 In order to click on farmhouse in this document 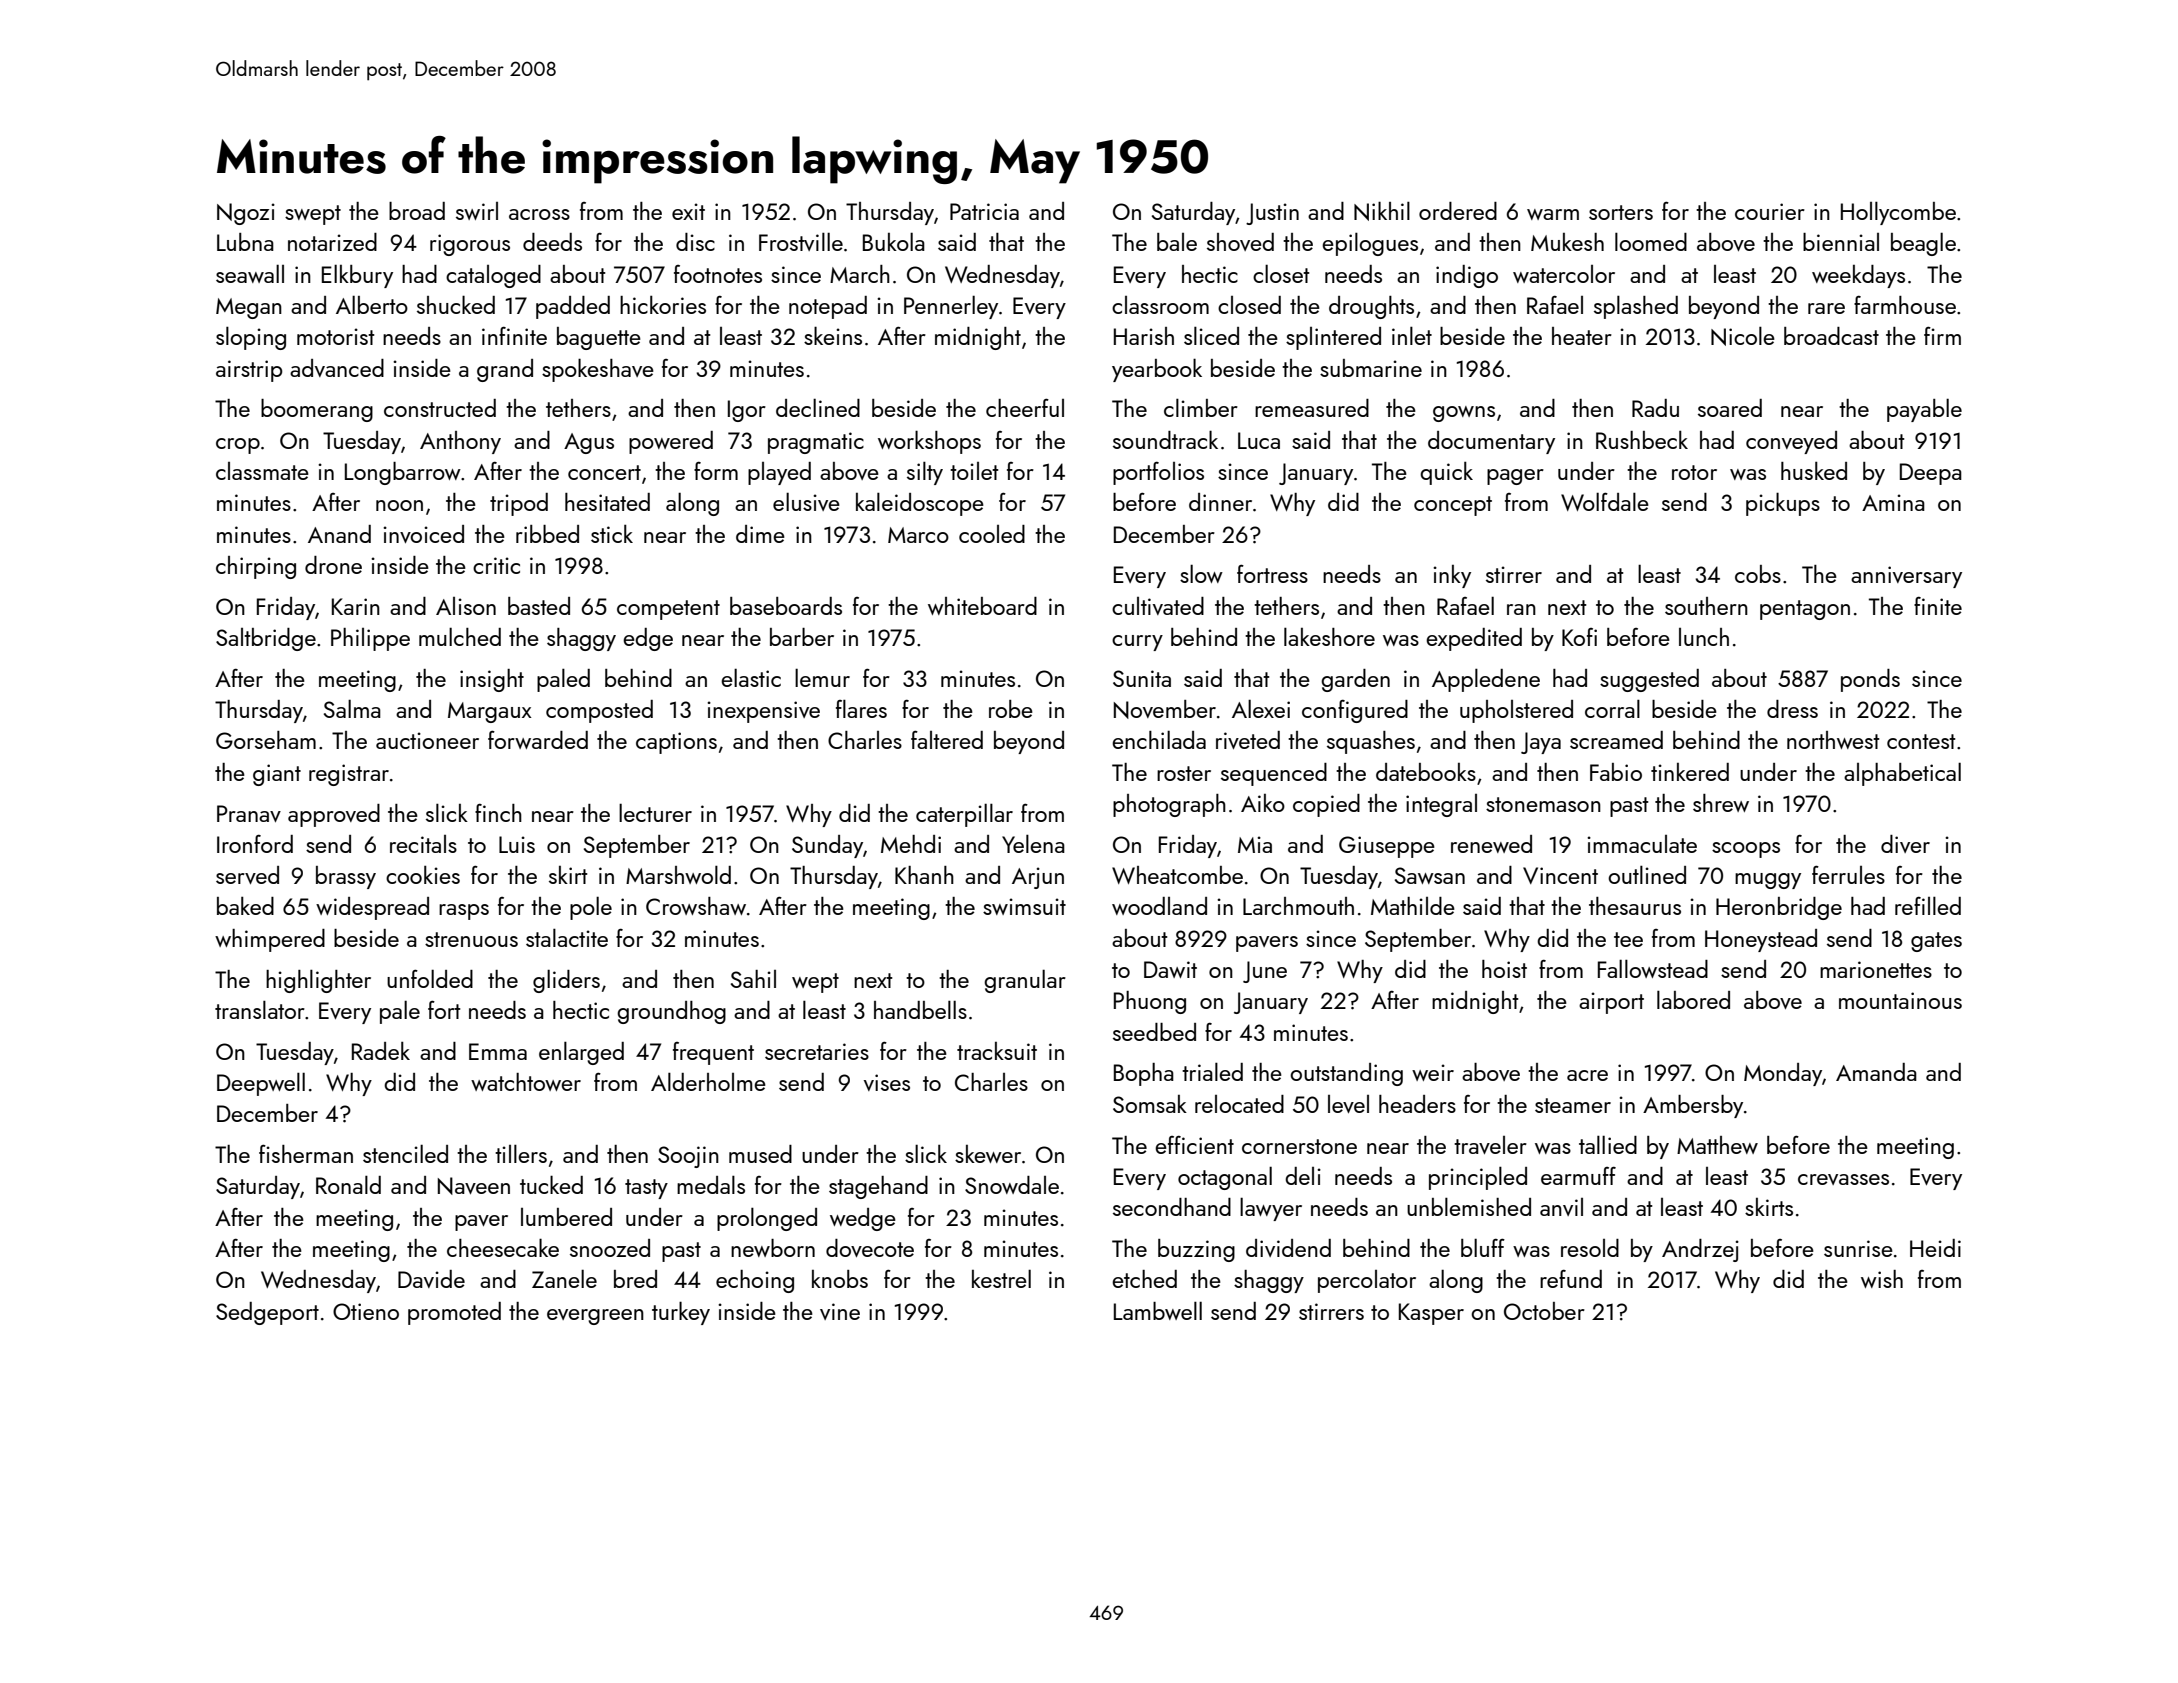, I will do `click(1905, 305)`.
